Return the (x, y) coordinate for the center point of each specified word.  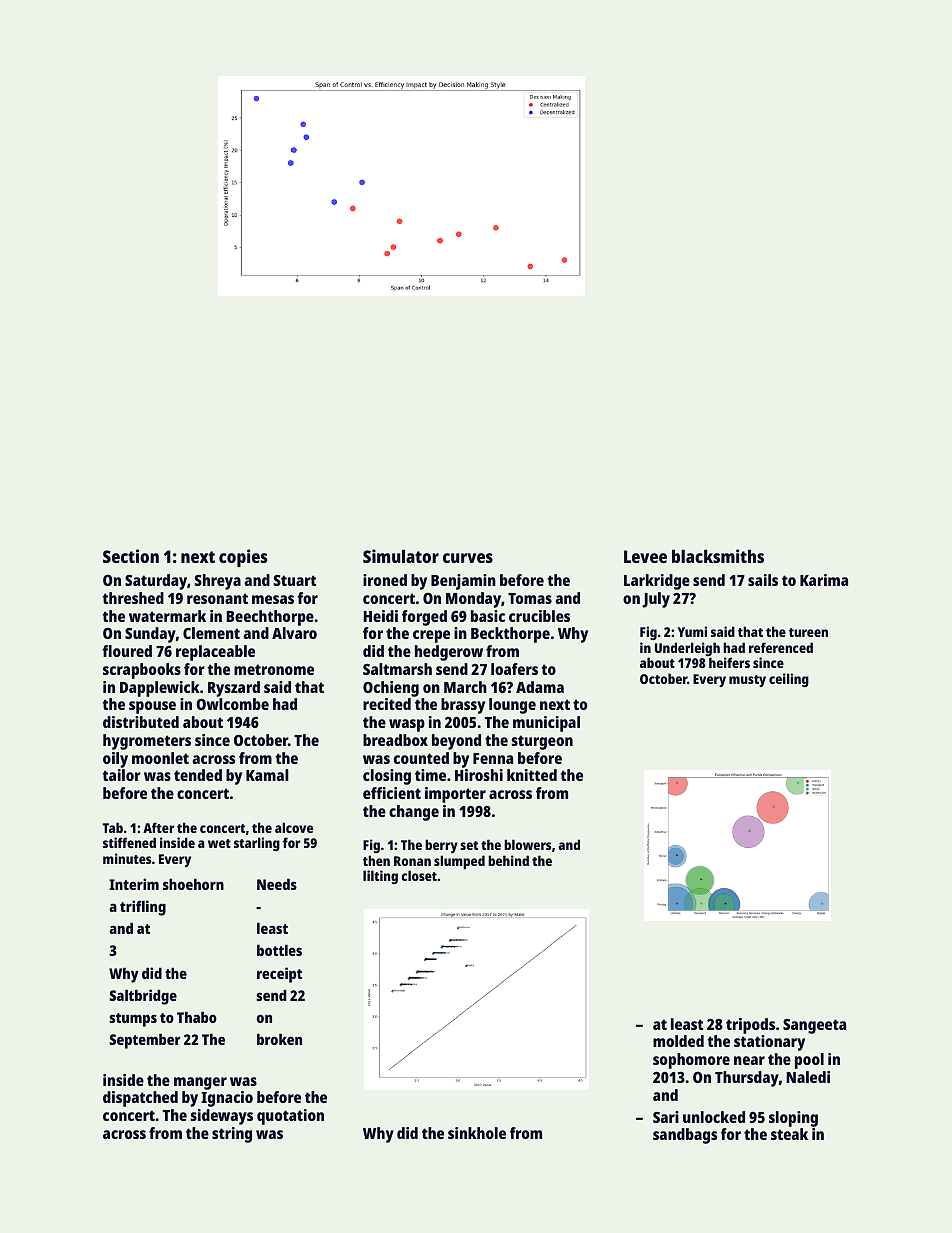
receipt (279, 975)
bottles (279, 950)
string (232, 1135)
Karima (824, 580)
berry (441, 846)
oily (115, 760)
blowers (527, 844)
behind (508, 860)
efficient (392, 793)
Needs (277, 884)
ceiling (789, 680)
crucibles (539, 616)
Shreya (218, 582)
